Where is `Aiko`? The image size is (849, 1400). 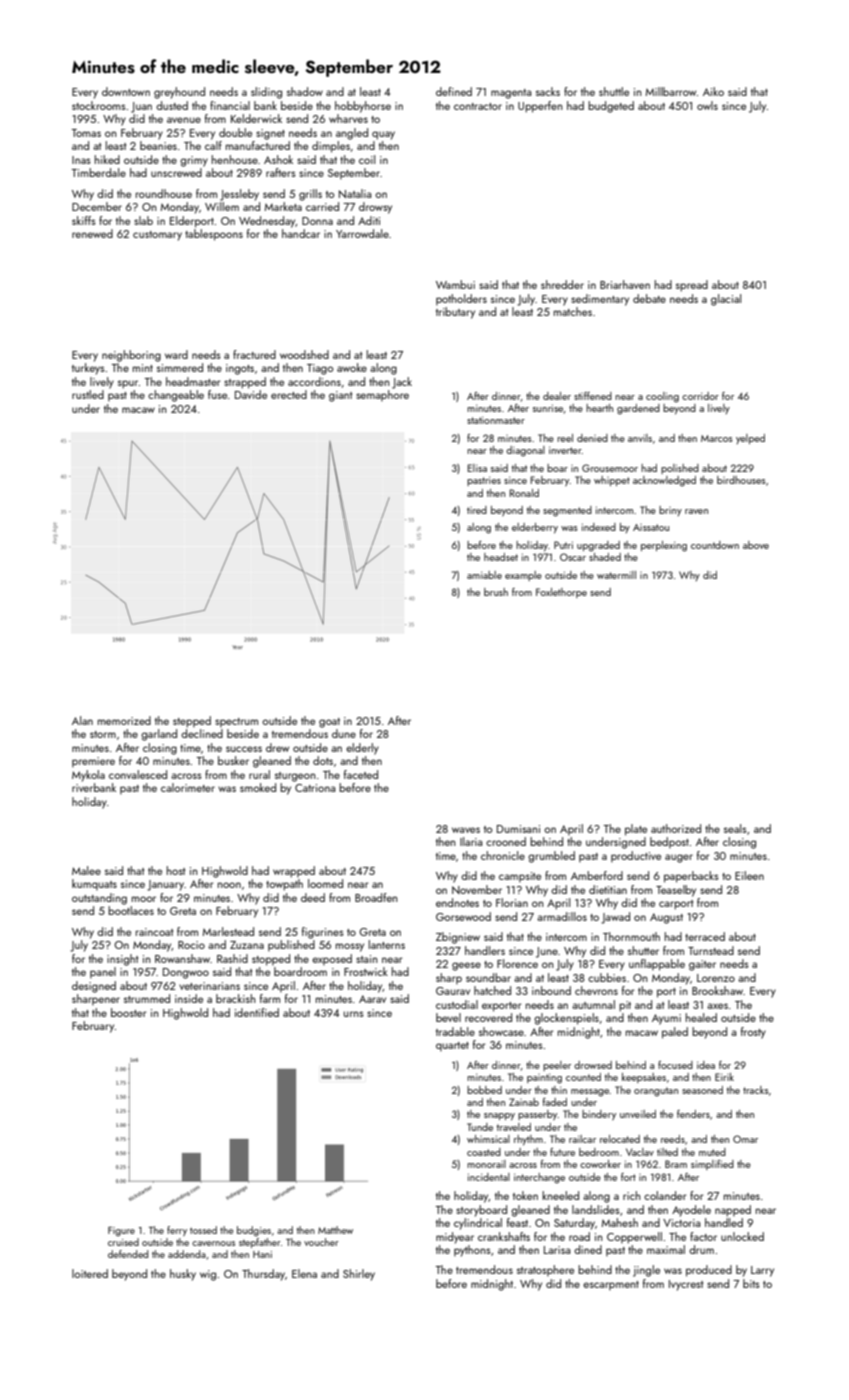
Aiko is located at coordinates (713, 91).
